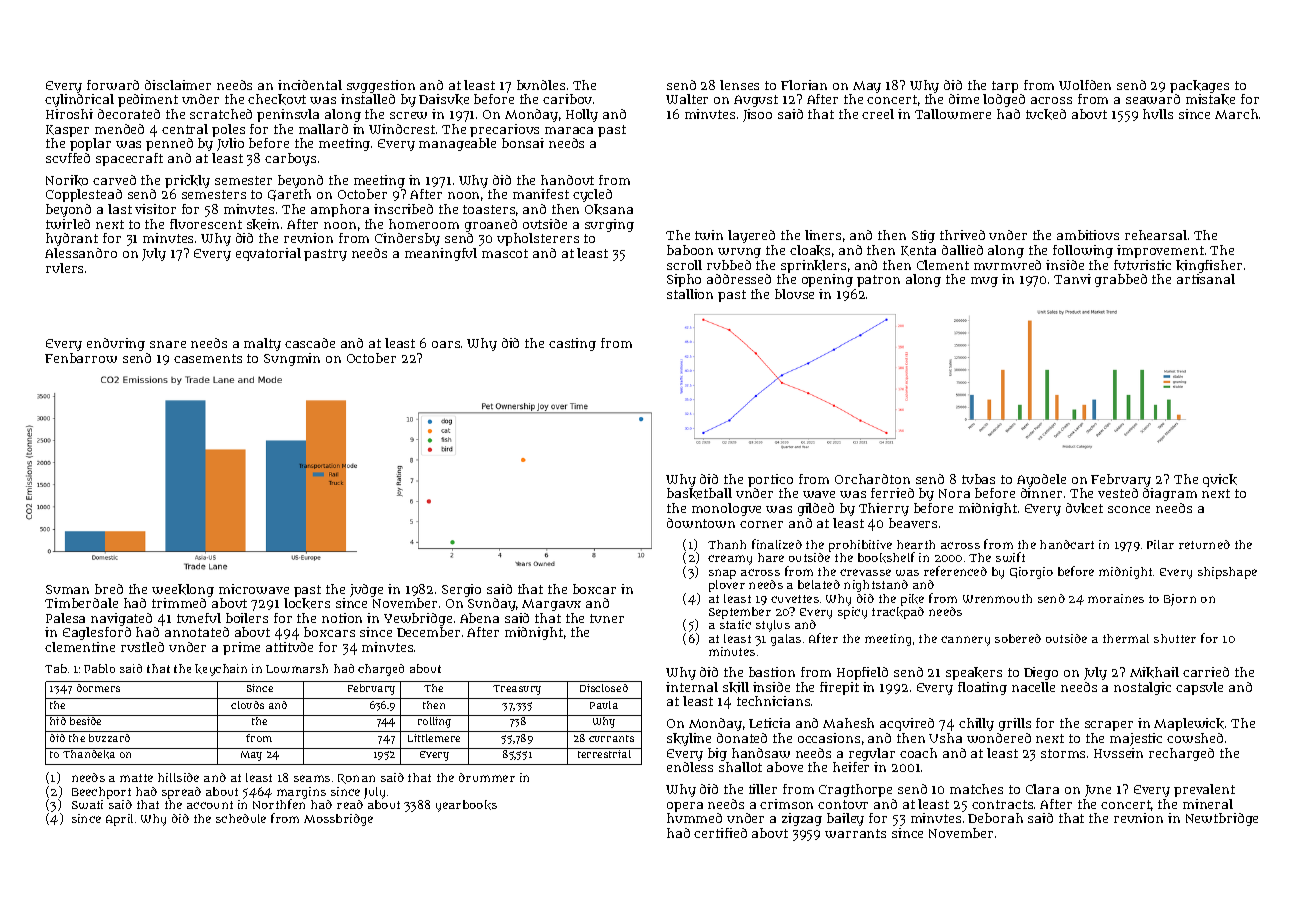 The height and width of the screenshot is (924, 1308). Describe the element at coordinates (1156, 235) in the screenshot. I see `rehearsal` at that location.
